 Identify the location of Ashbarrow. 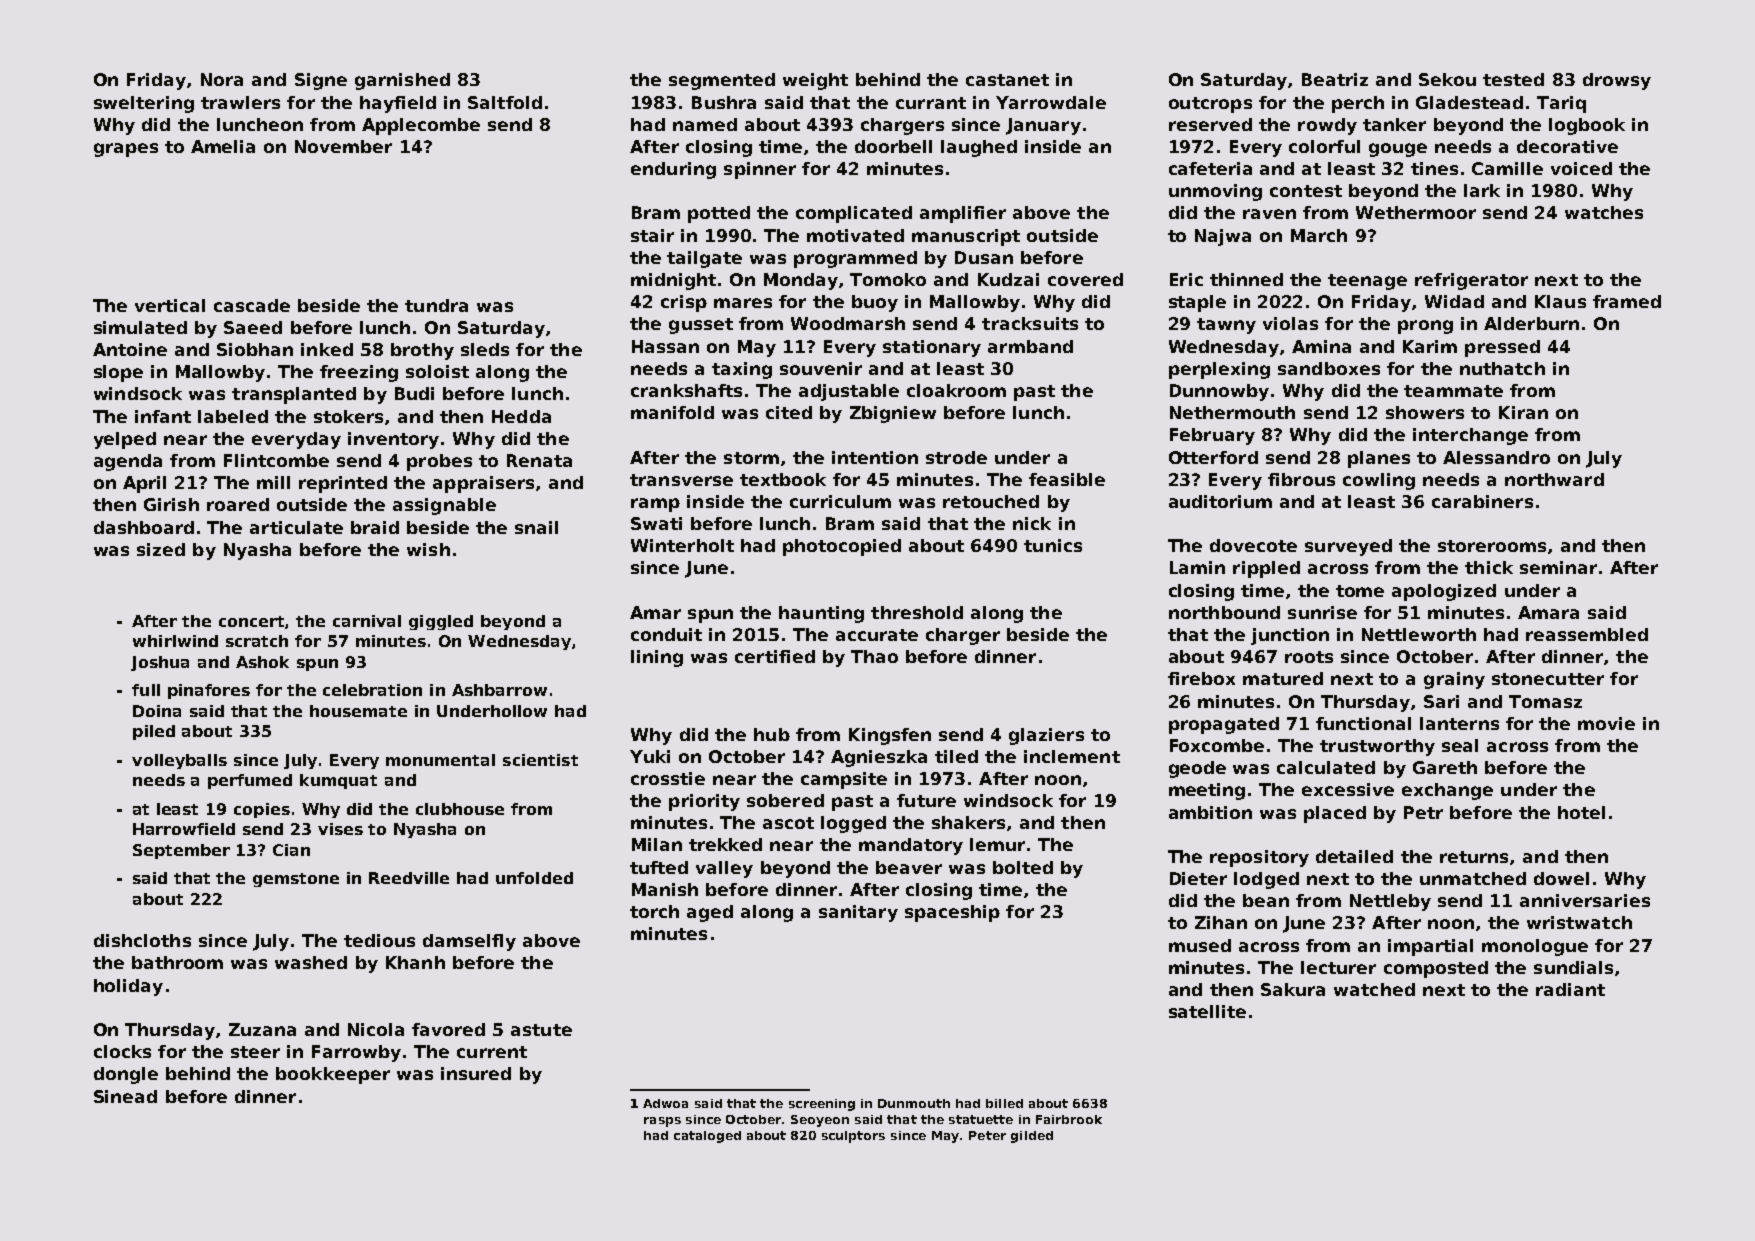
(499, 690).
